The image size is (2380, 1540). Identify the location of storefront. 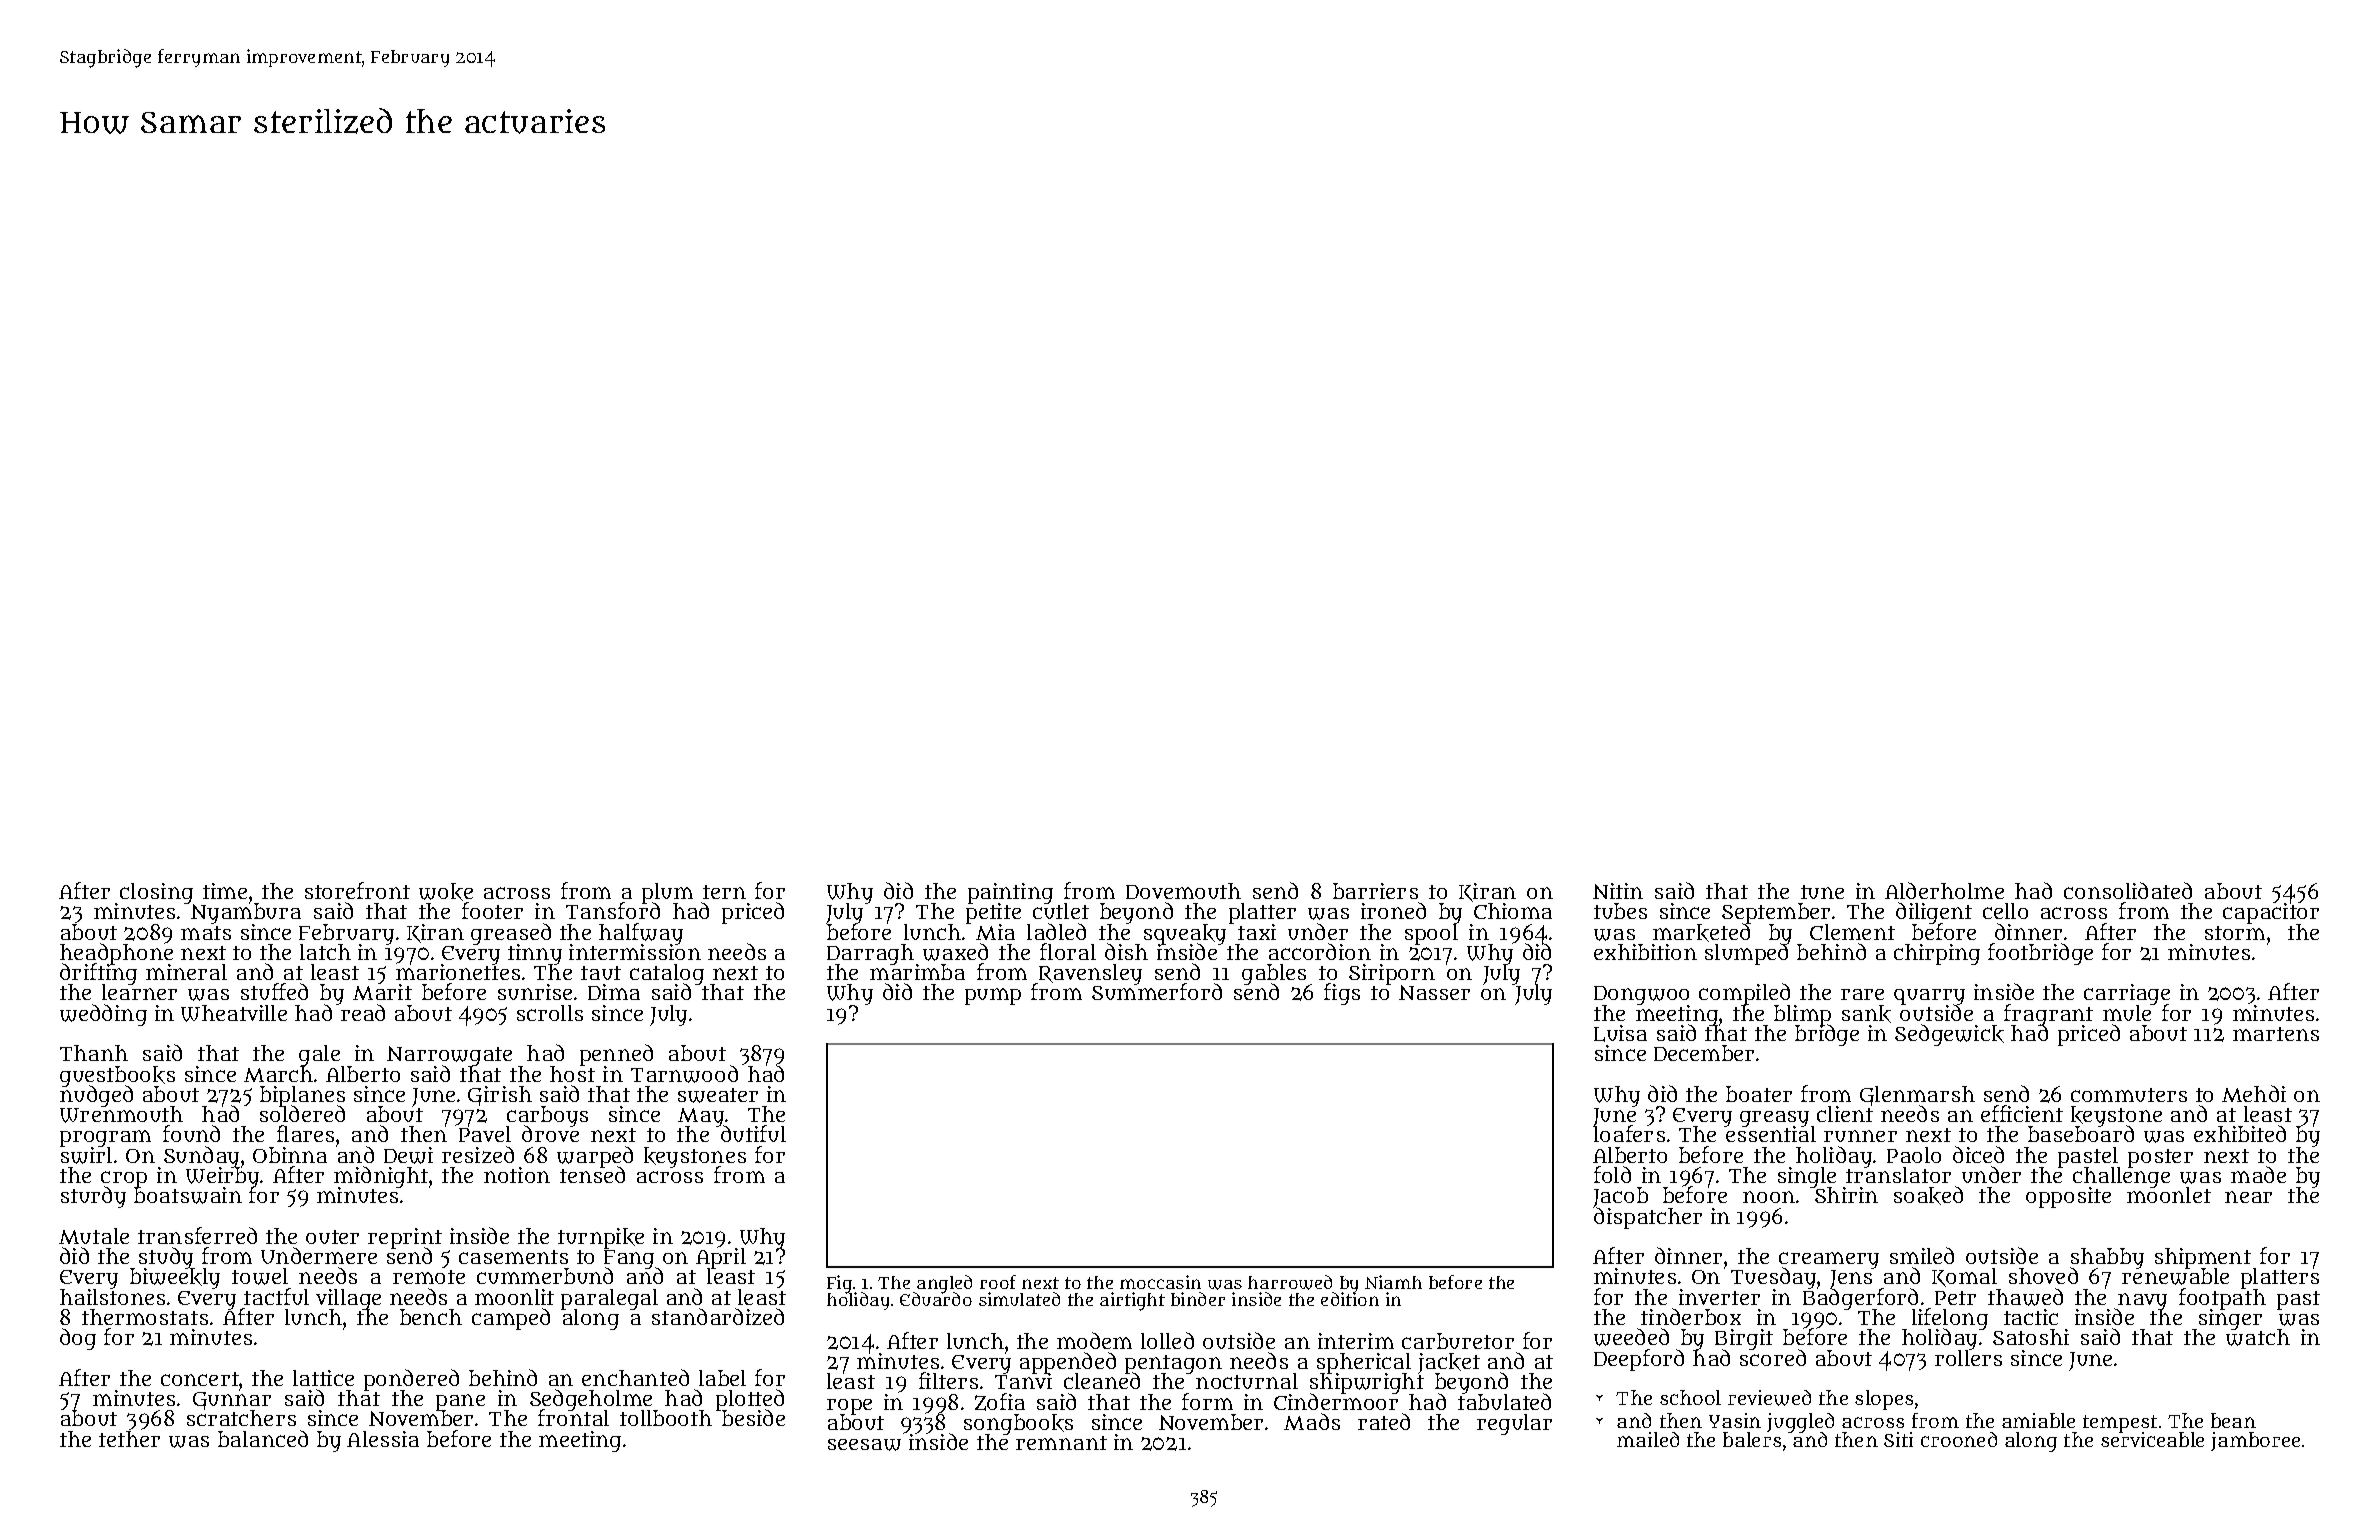
(357, 890).
